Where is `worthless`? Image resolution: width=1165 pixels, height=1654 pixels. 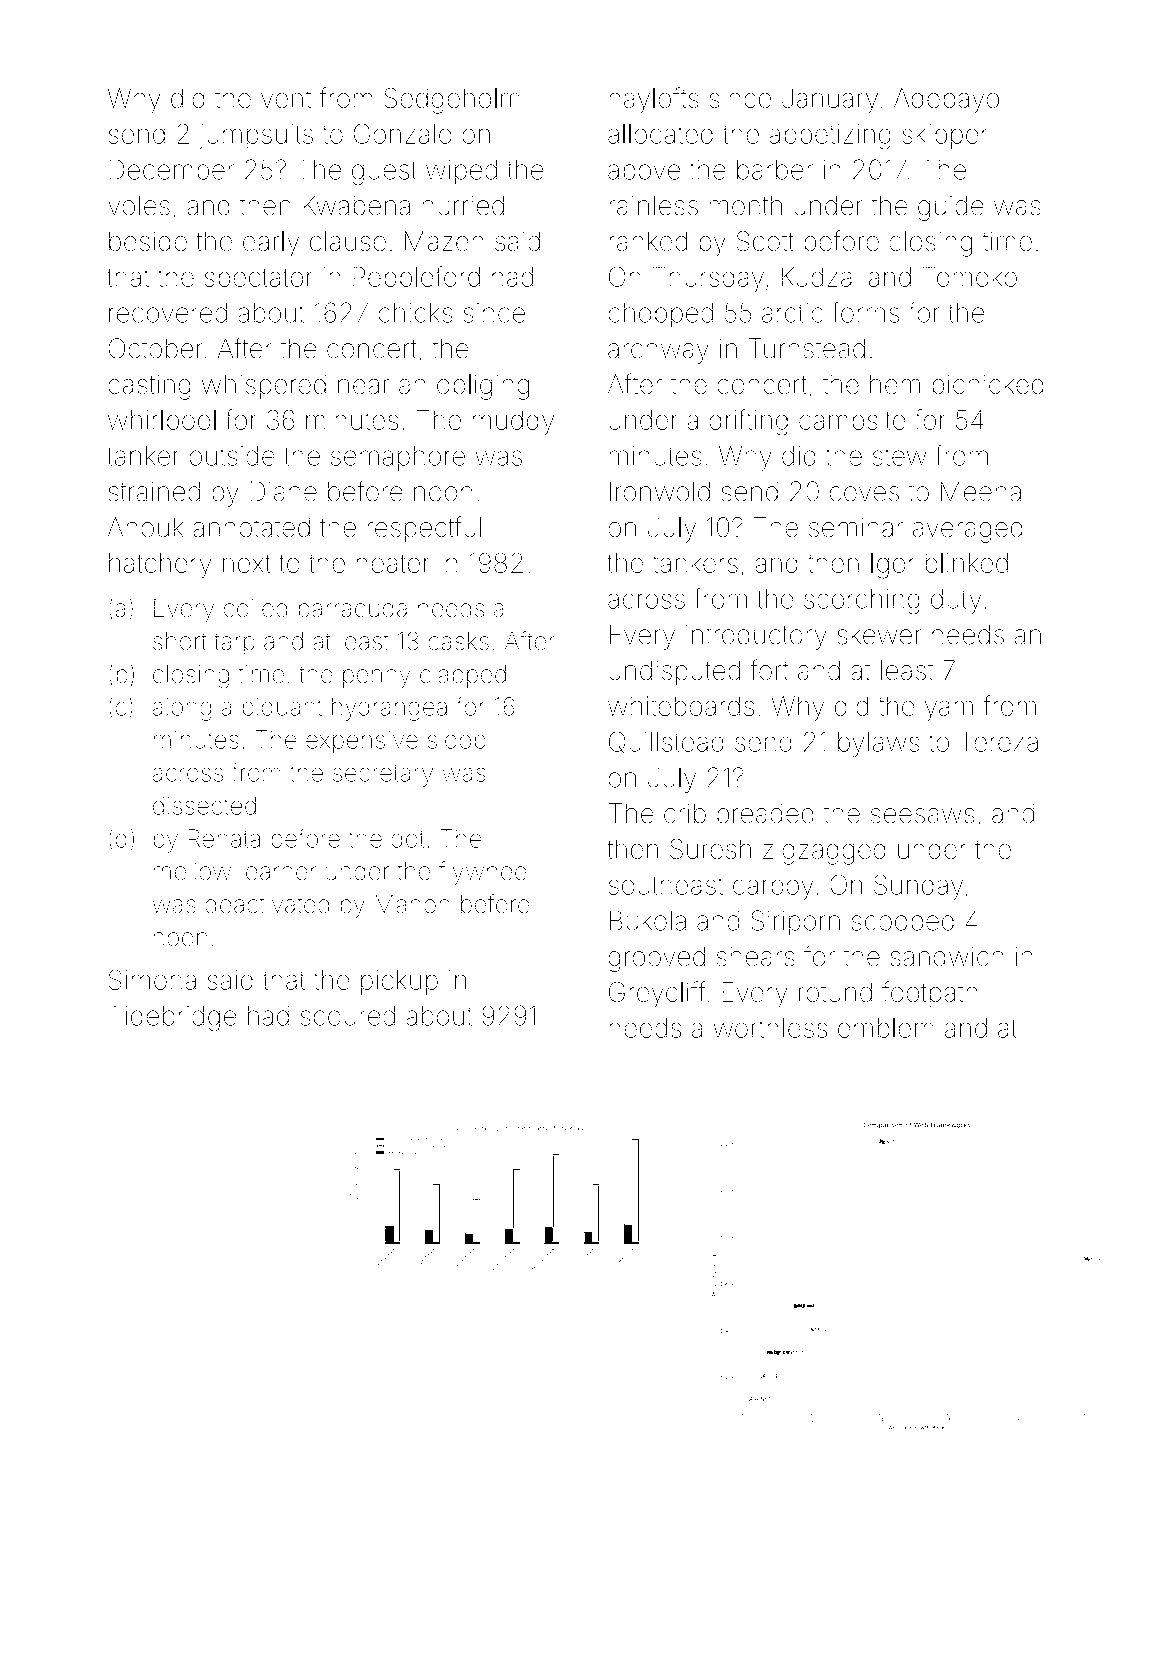
worthless is located at coordinates (770, 1027).
